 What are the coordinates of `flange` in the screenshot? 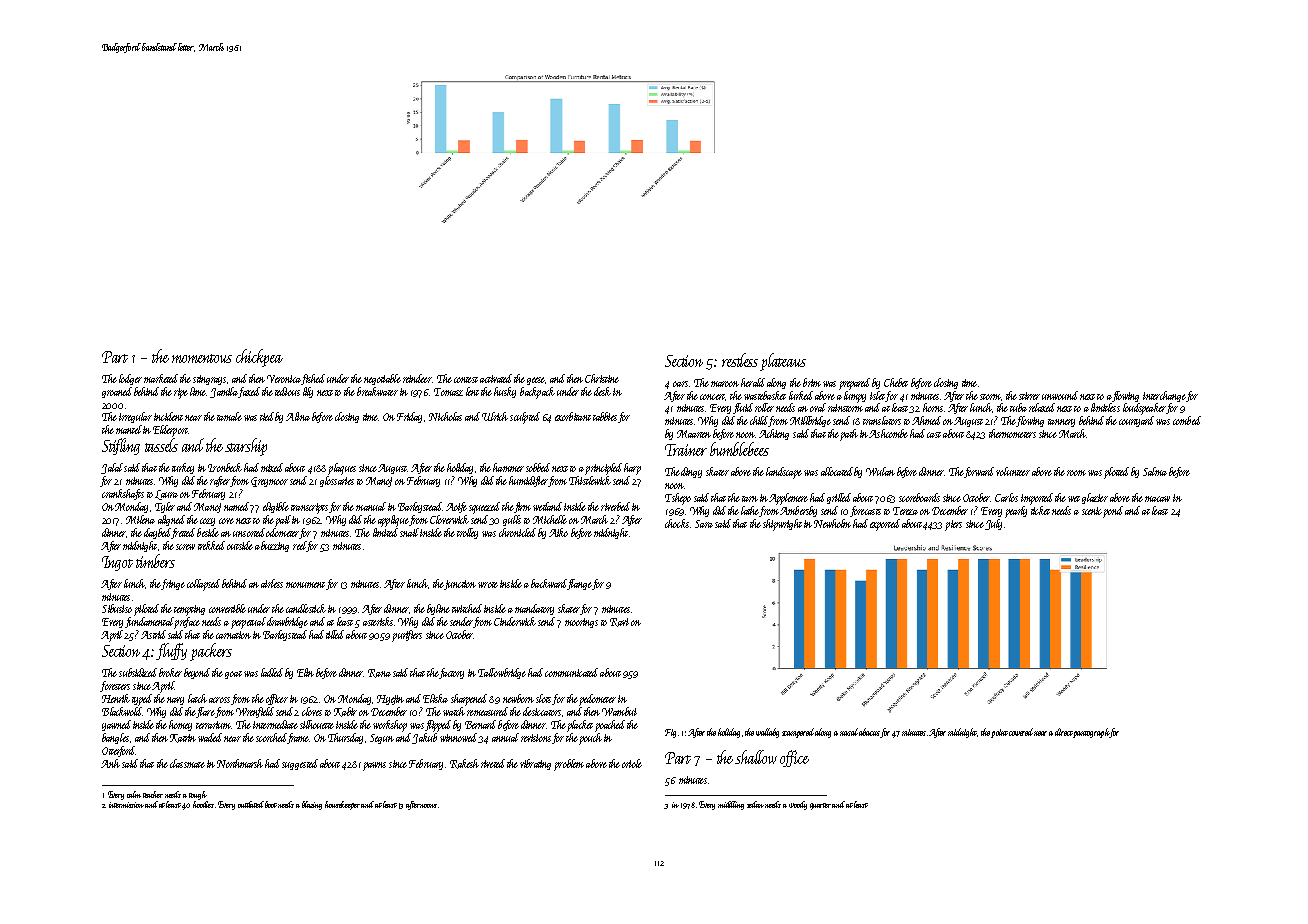 It's located at (579, 584).
